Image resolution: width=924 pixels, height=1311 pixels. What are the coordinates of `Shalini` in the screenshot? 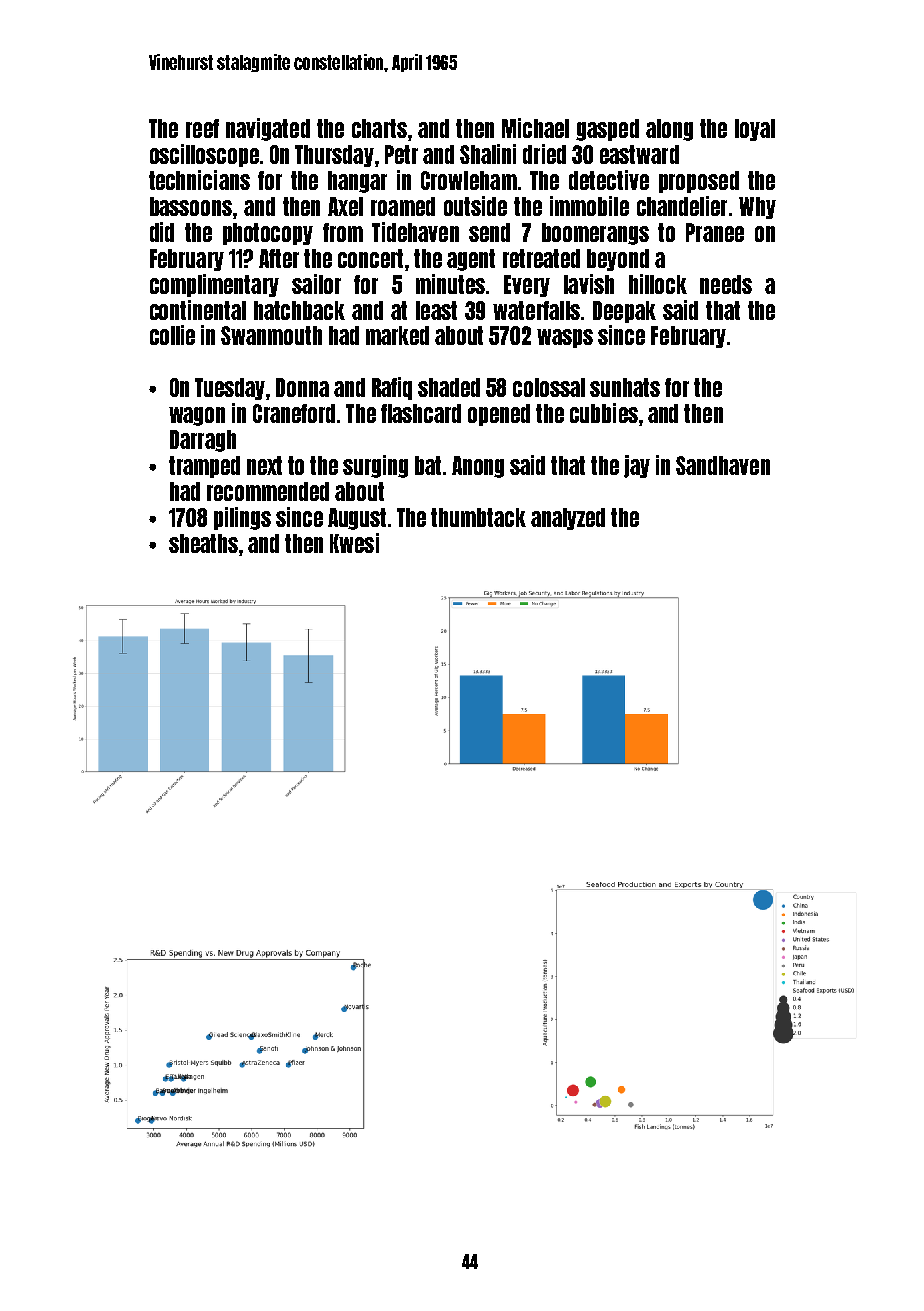 It's located at (488, 154).
